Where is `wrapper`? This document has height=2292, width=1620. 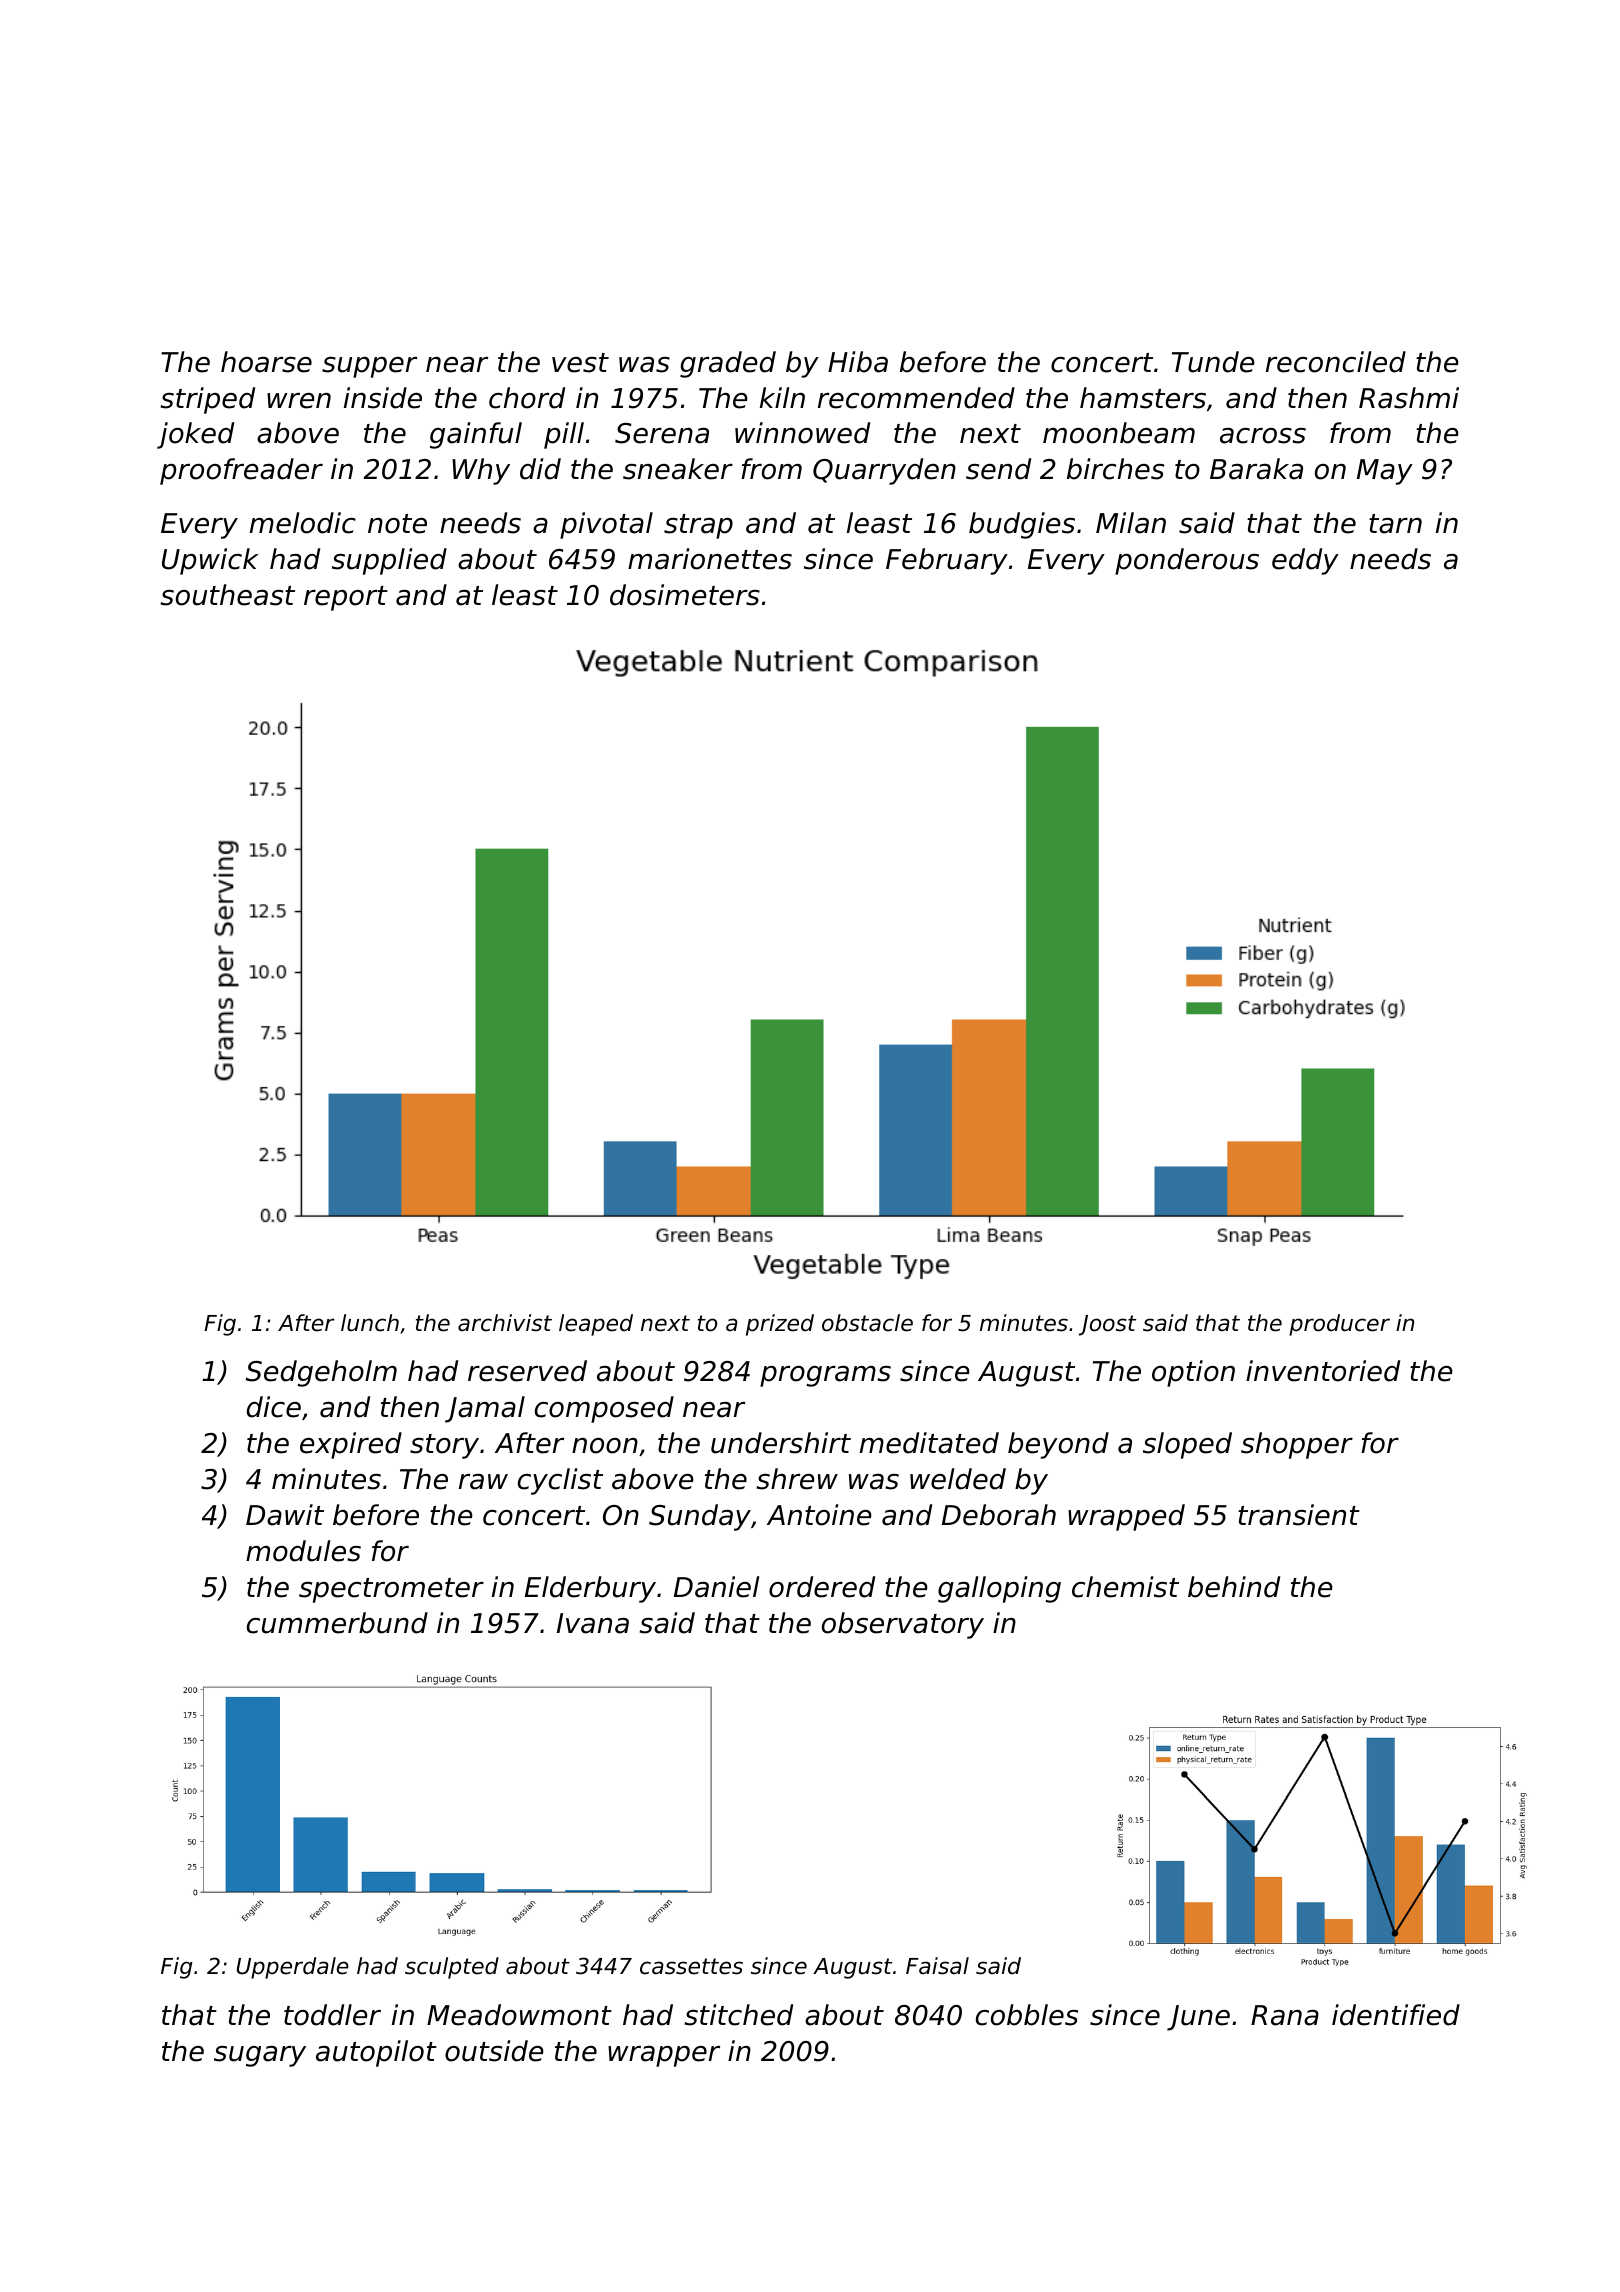 wrapper is located at coordinates (664, 2056).
